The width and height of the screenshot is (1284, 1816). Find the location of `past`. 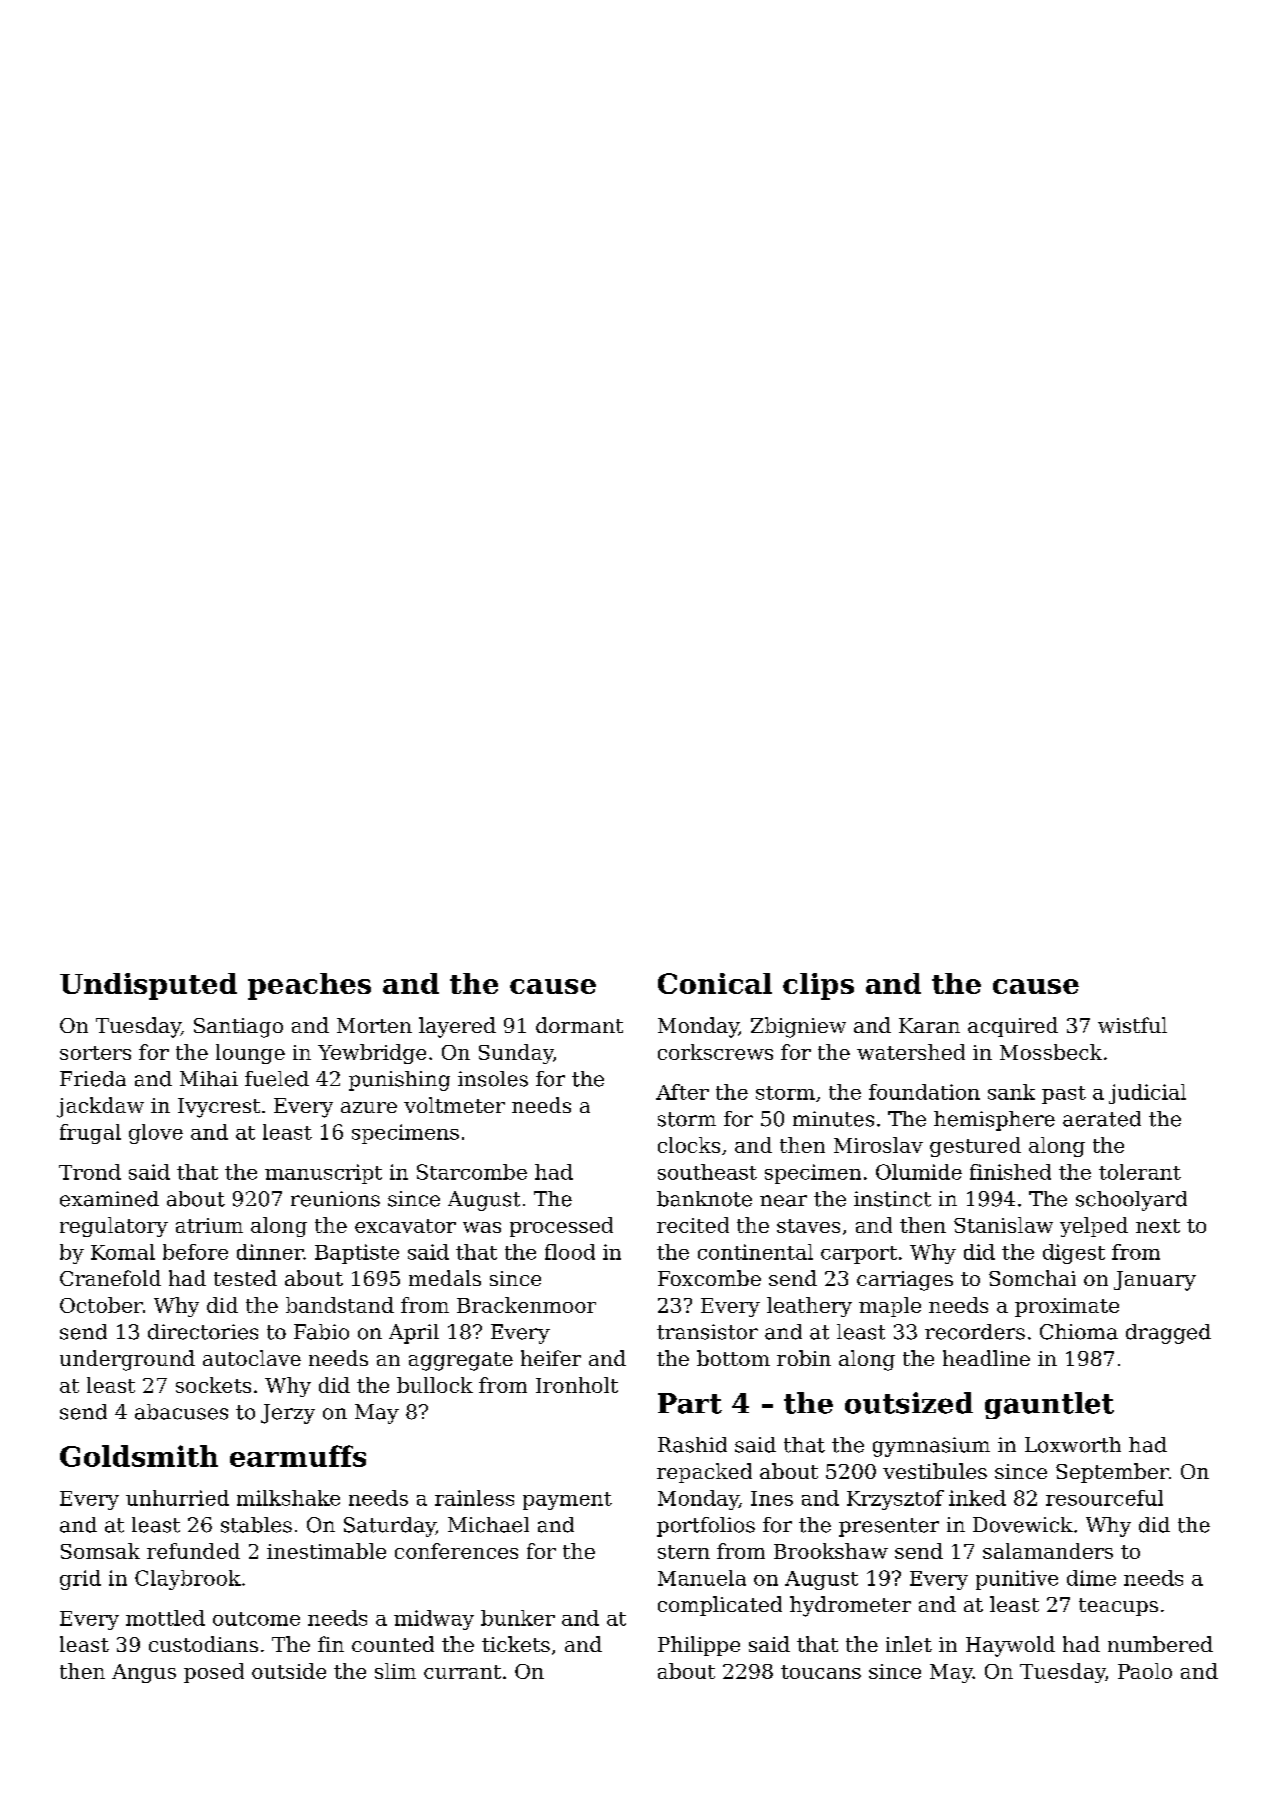

past is located at coordinates (1064, 1095).
